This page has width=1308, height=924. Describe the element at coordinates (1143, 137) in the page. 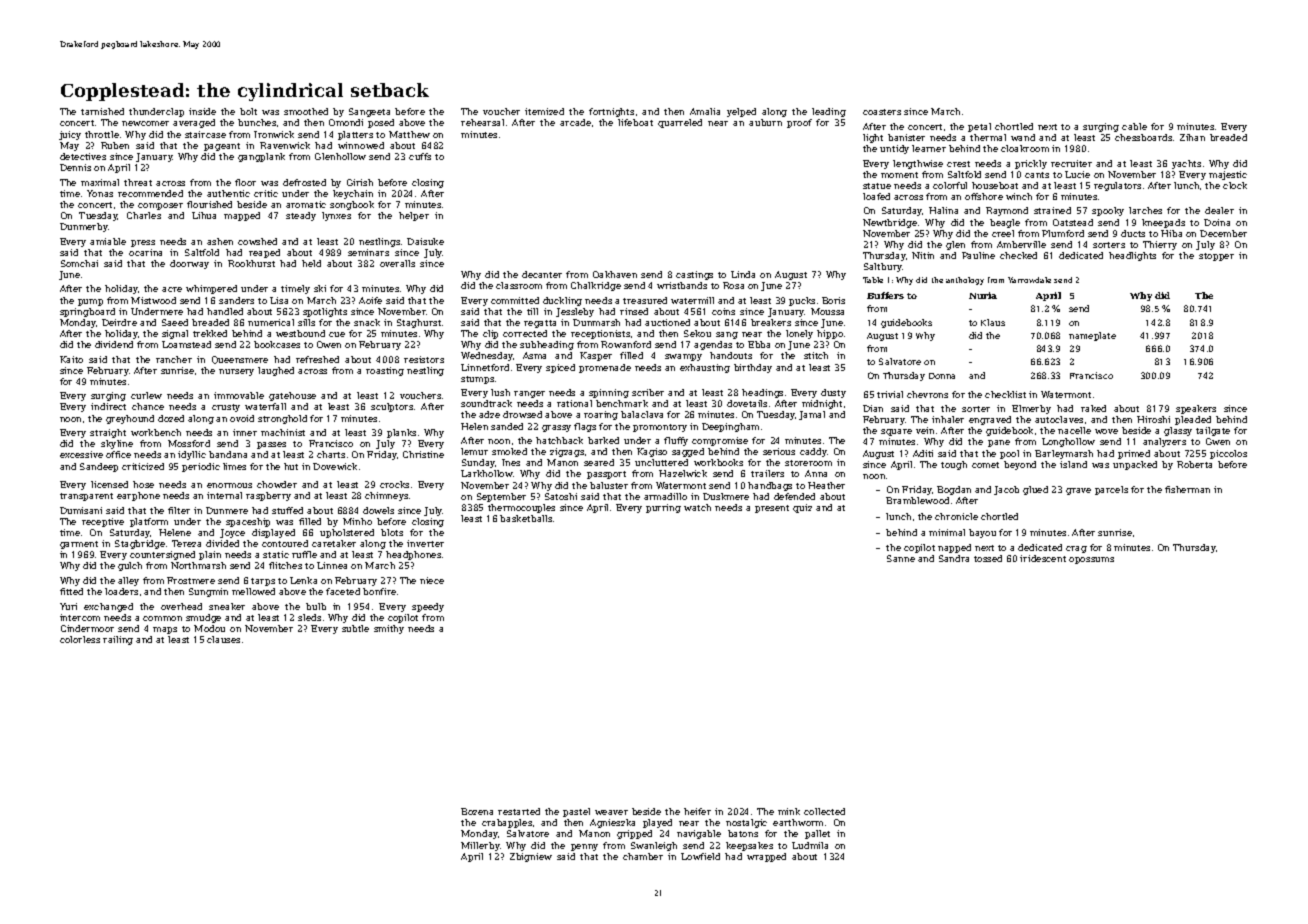

I see `chessboards` at that location.
